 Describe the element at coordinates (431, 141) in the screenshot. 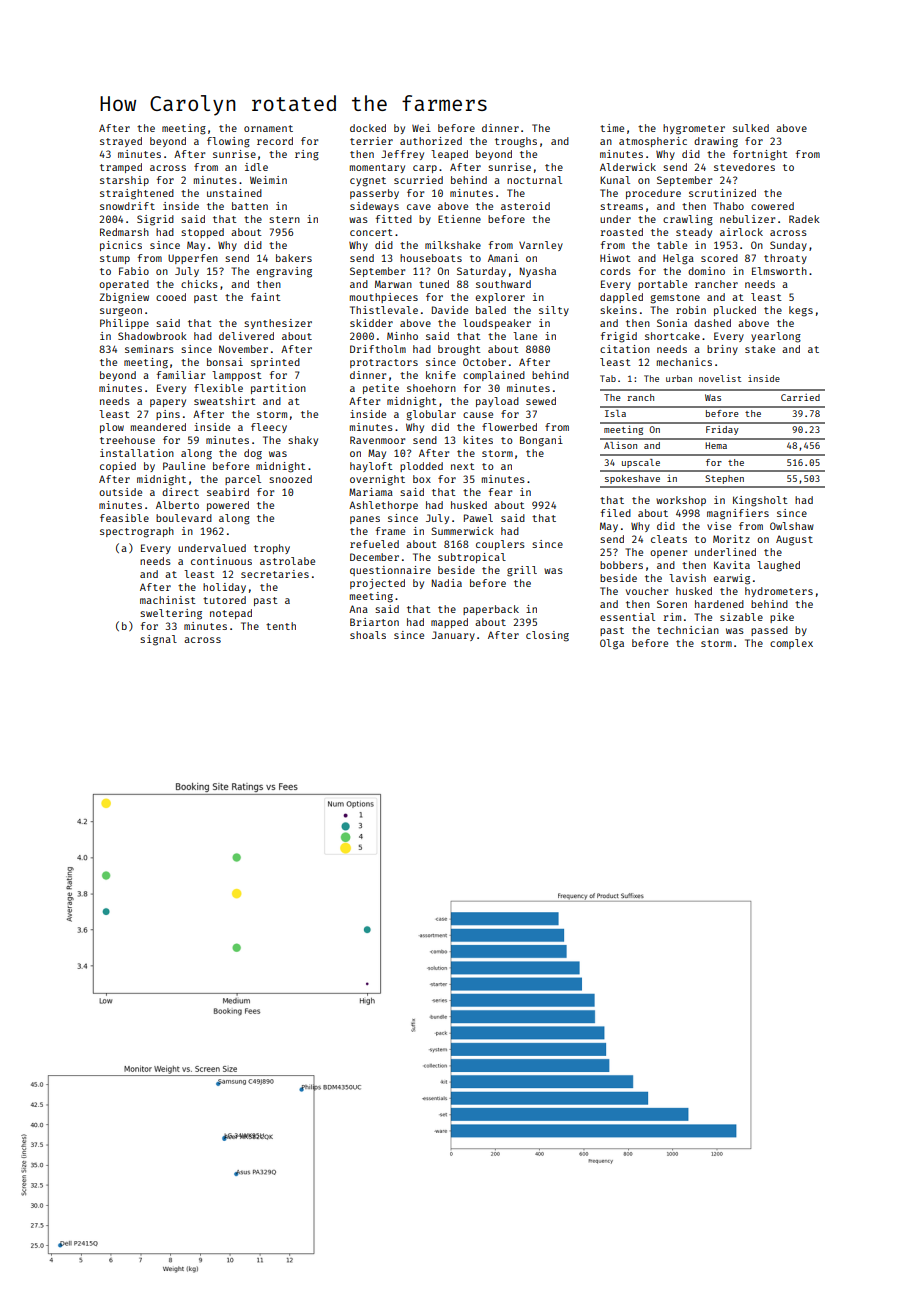

I see `authorized` at that location.
